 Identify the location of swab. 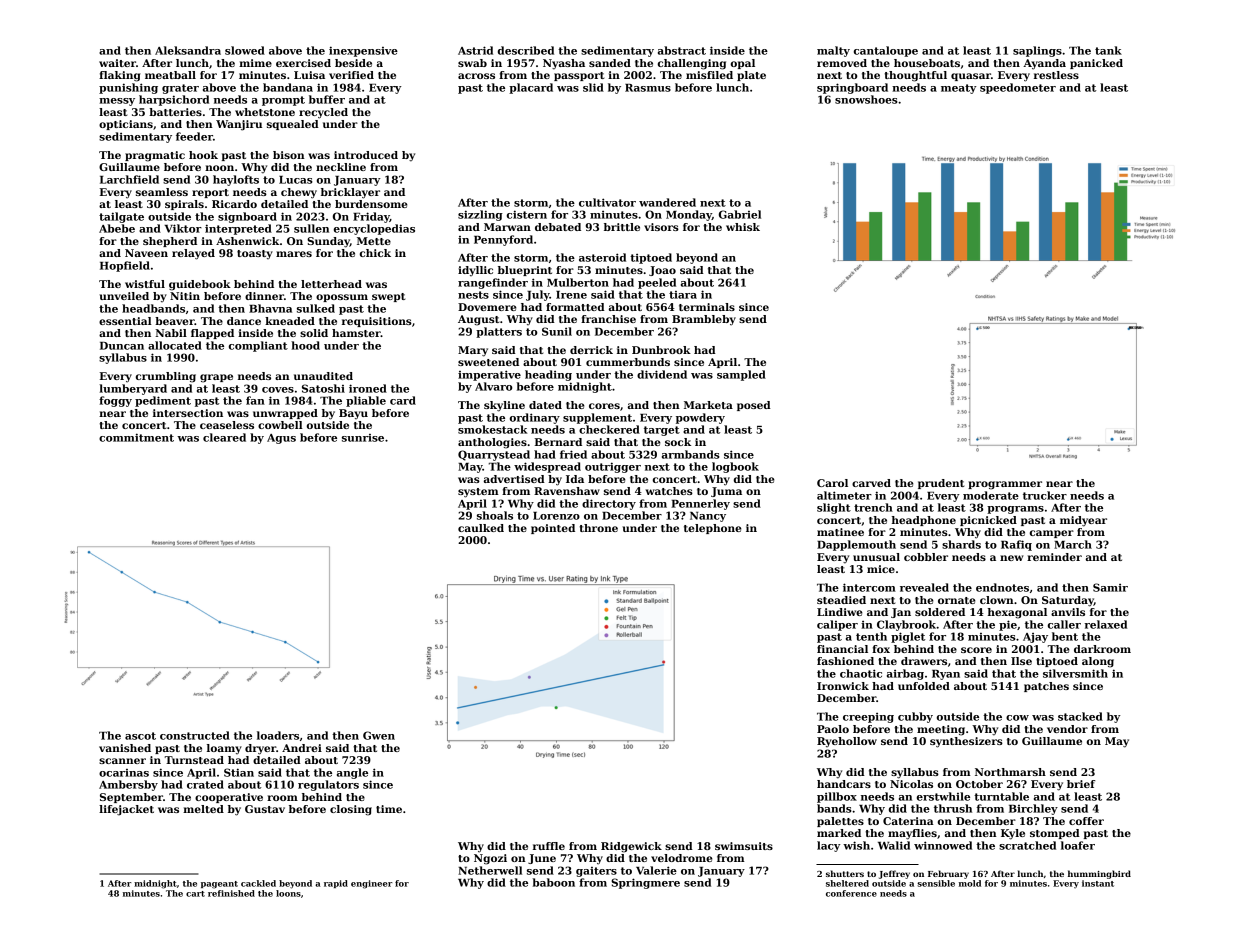
(472, 63).
